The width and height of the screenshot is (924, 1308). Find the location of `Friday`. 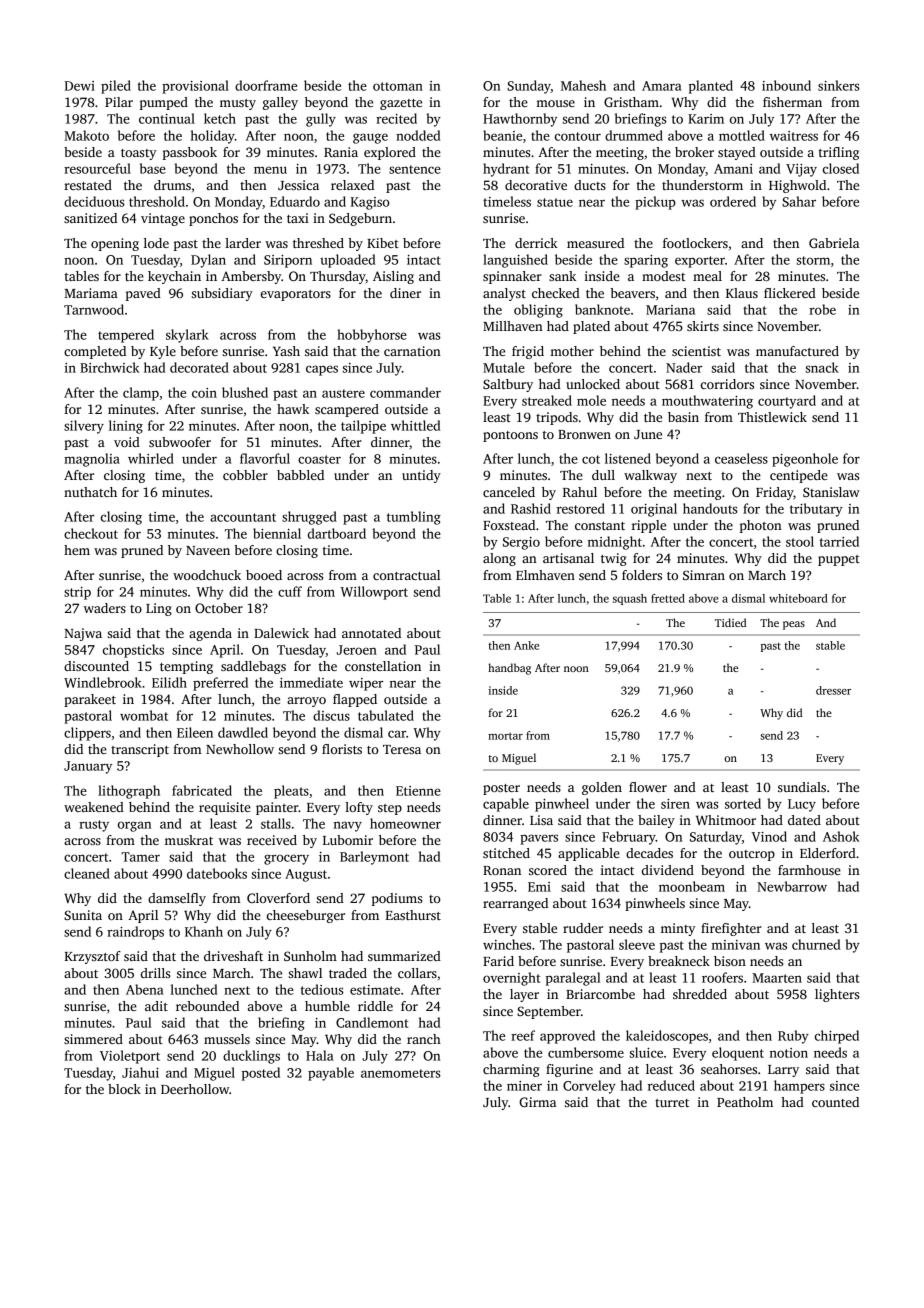

Friday is located at coordinates (774, 493).
